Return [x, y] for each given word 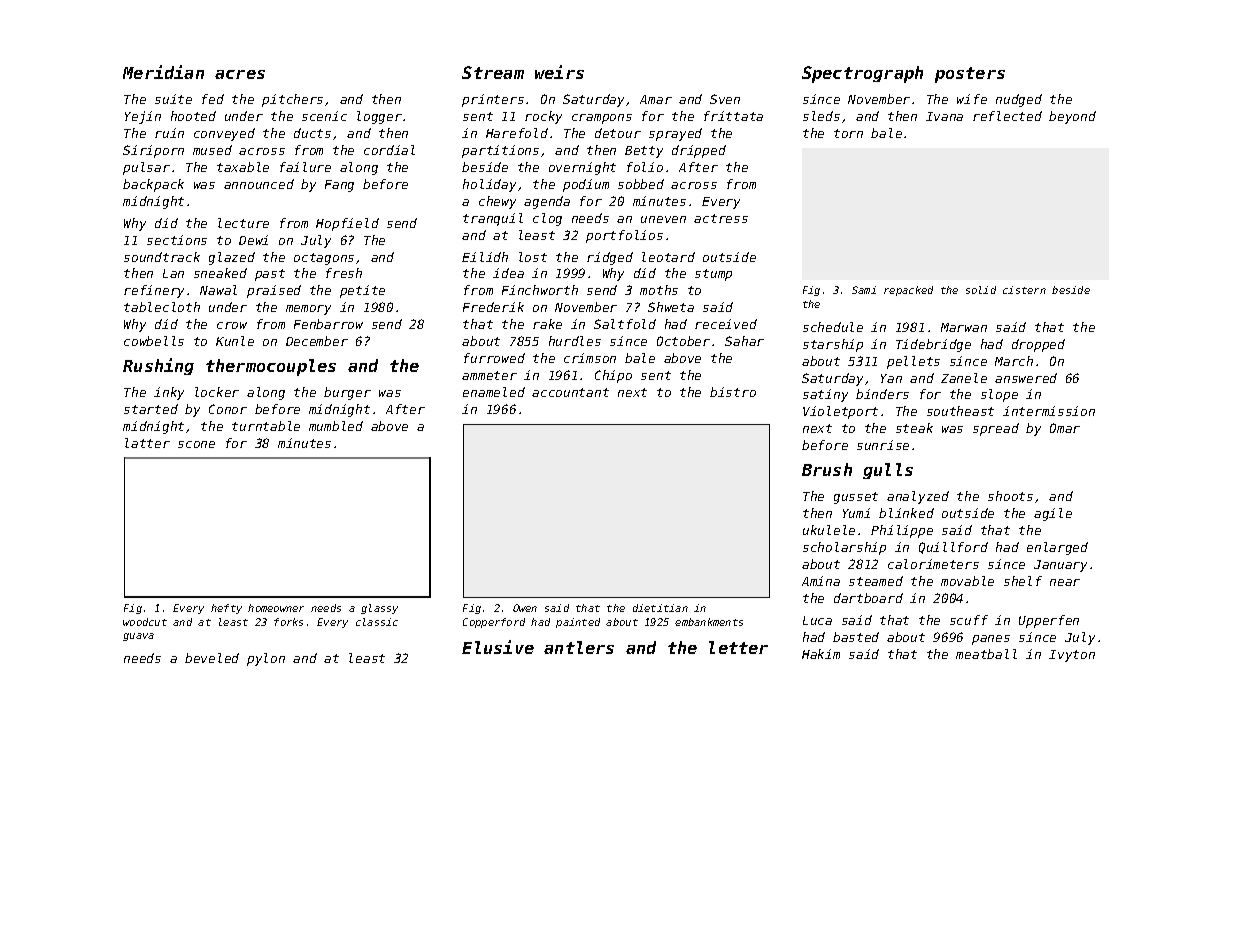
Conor [228, 409]
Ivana [944, 116]
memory [308, 310]
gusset [856, 498]
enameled [494, 392]
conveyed [224, 134]
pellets [913, 362]
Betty [644, 152]
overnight [582, 168]
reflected [1007, 116]
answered [1026, 378]
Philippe [902, 531]
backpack [153, 185]
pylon [266, 659]
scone [196, 444]
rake [547, 324]
